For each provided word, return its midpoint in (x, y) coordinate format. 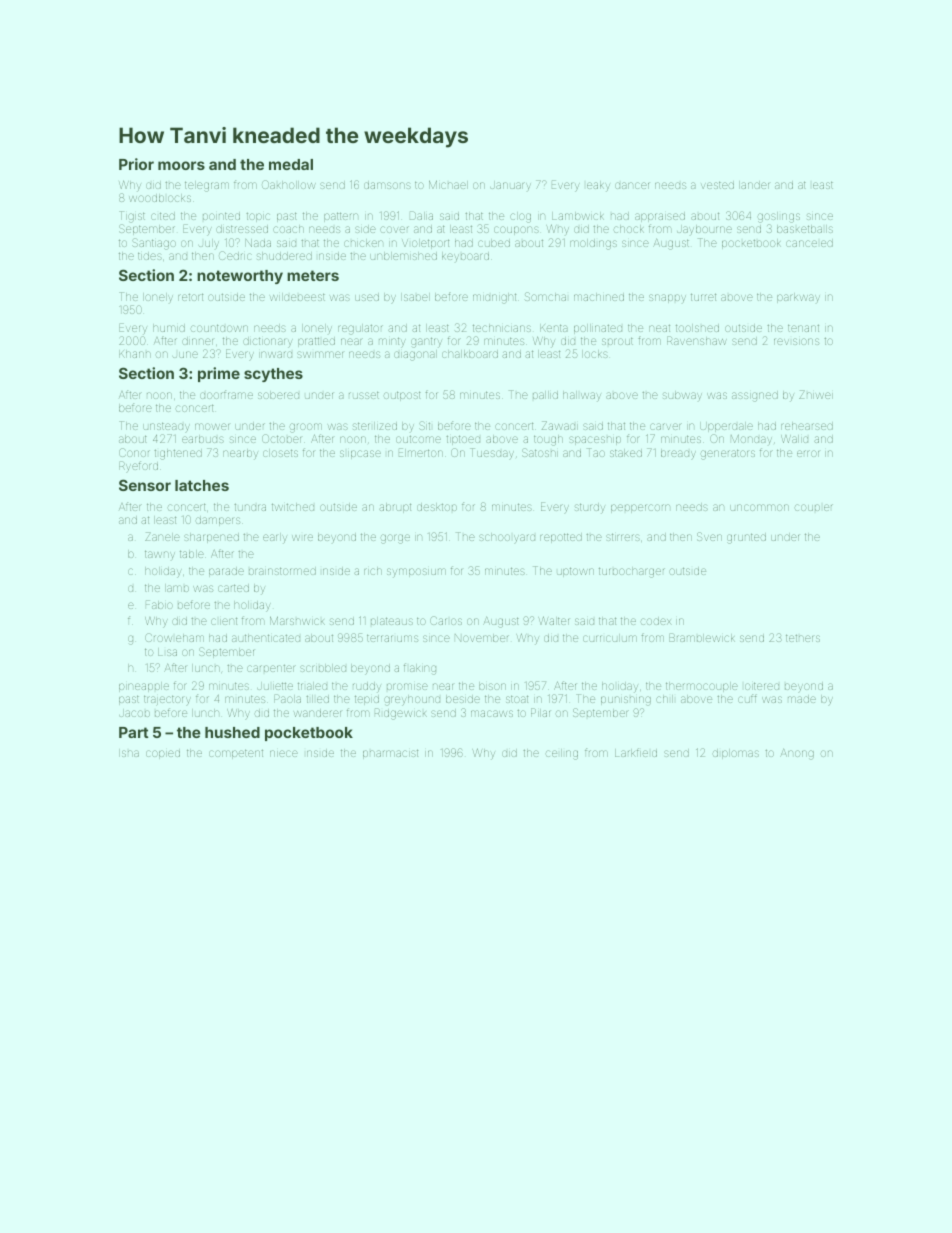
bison (492, 686)
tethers (803, 638)
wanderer (317, 713)
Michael (448, 185)
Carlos (446, 620)
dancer (632, 185)
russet (364, 395)
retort (190, 297)
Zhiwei (816, 394)
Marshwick (297, 621)
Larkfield (636, 752)
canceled (809, 243)
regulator (360, 329)
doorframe (226, 394)
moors (181, 165)
